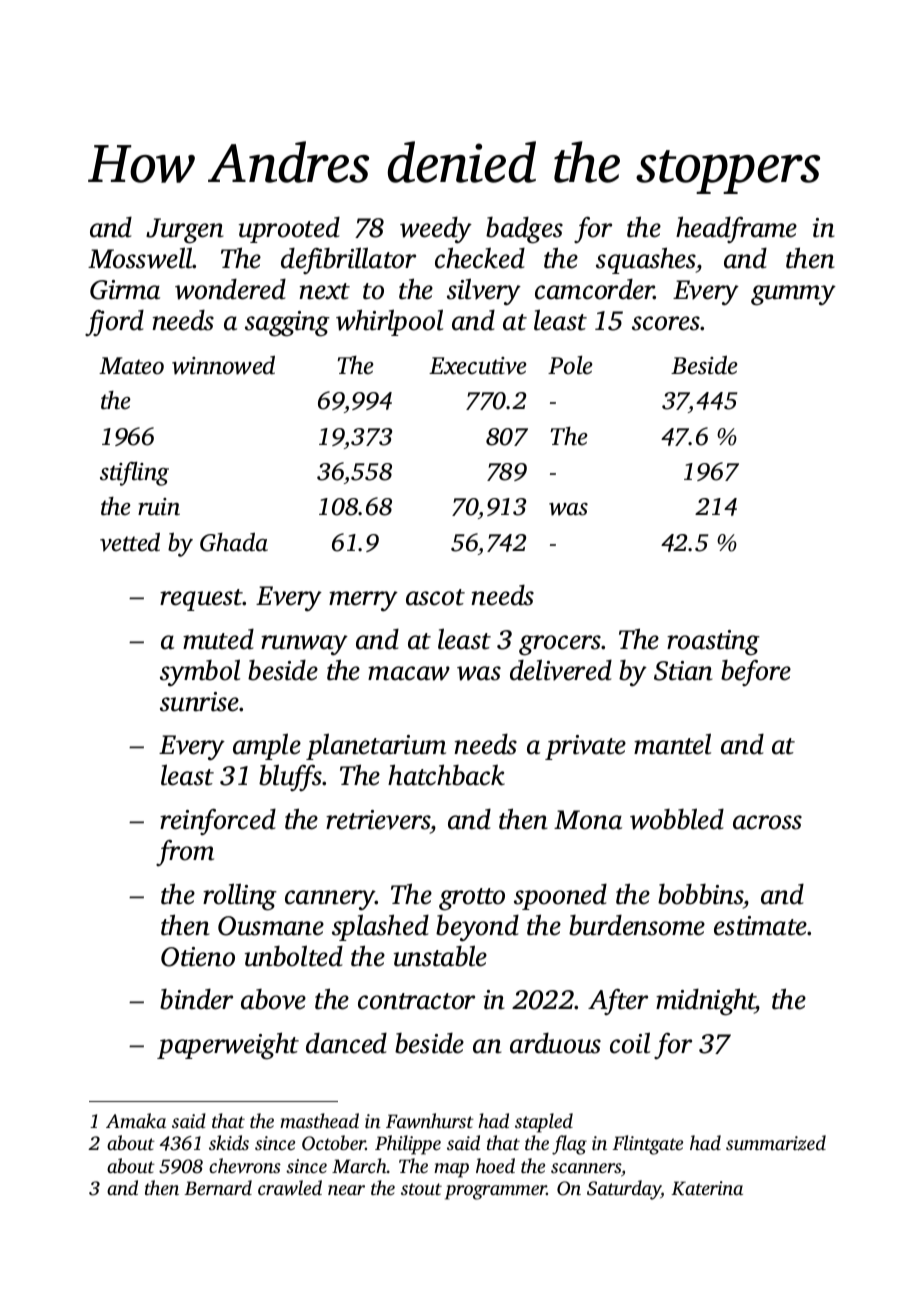 The height and width of the image is (1311, 924). Describe the element at coordinates (435, 597) in the image. I see `ascot` at that location.
